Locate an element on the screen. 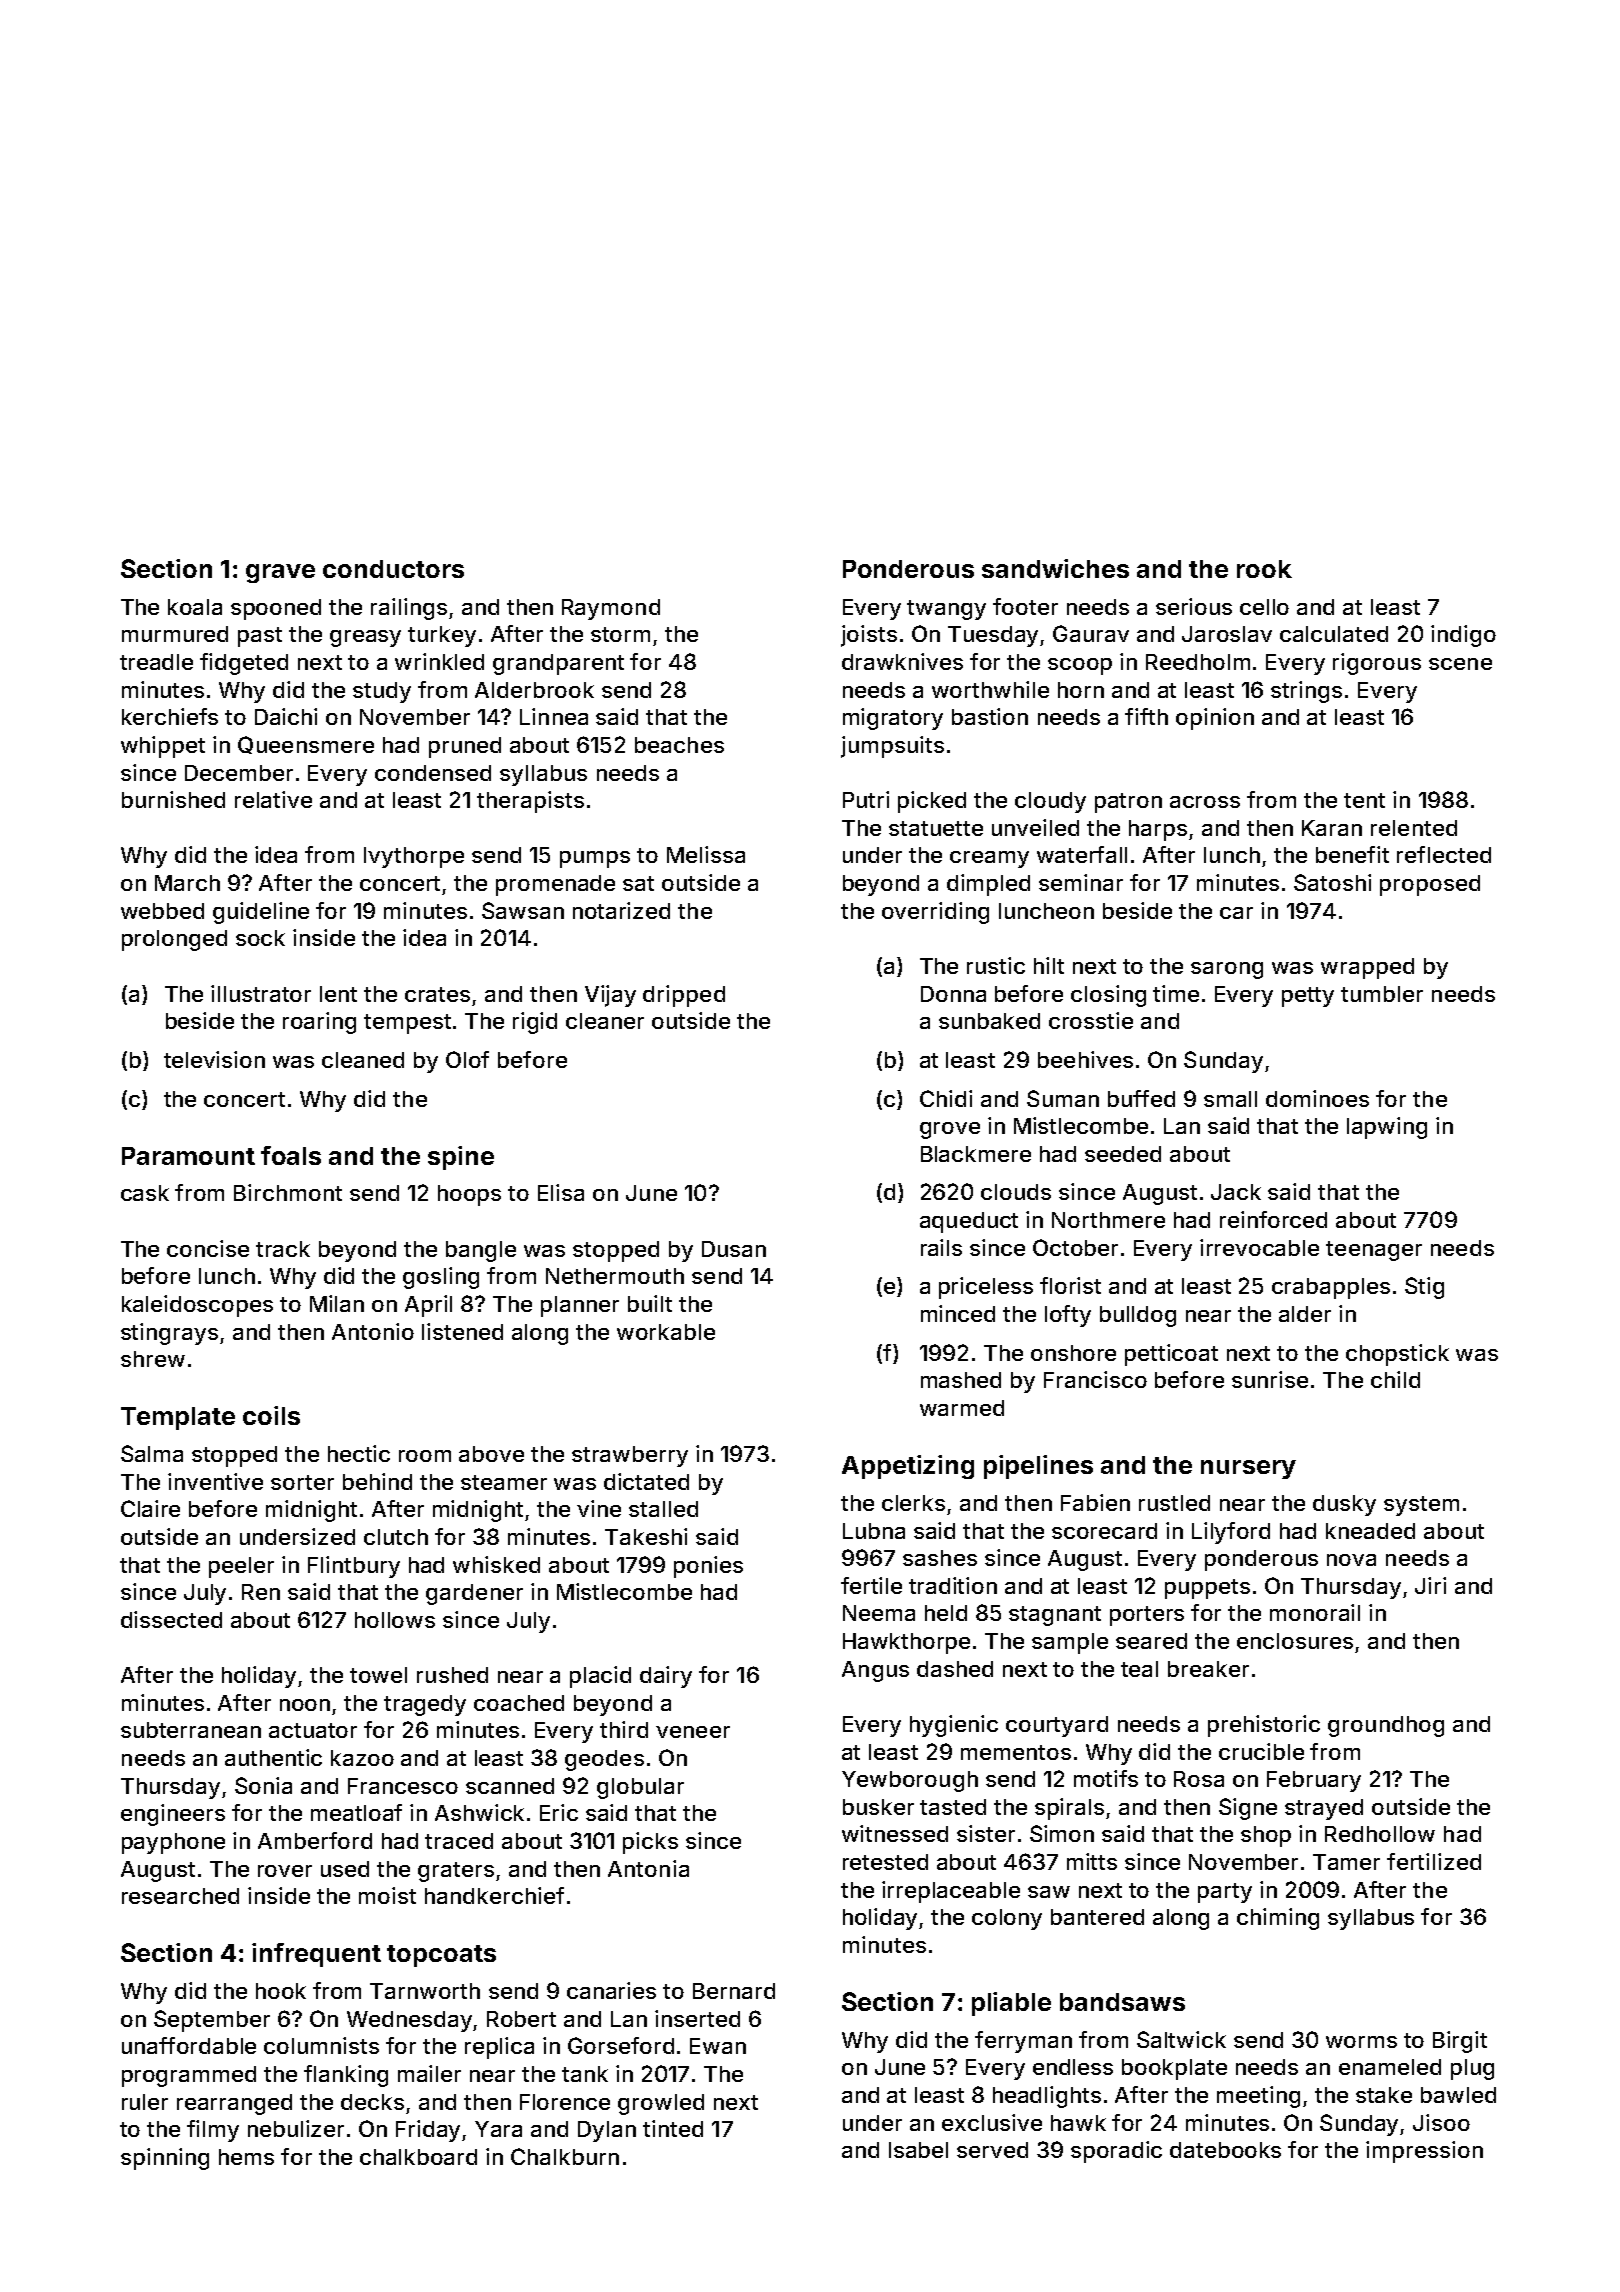 The height and width of the screenshot is (2292, 1620). ponies is located at coordinates (708, 1567).
